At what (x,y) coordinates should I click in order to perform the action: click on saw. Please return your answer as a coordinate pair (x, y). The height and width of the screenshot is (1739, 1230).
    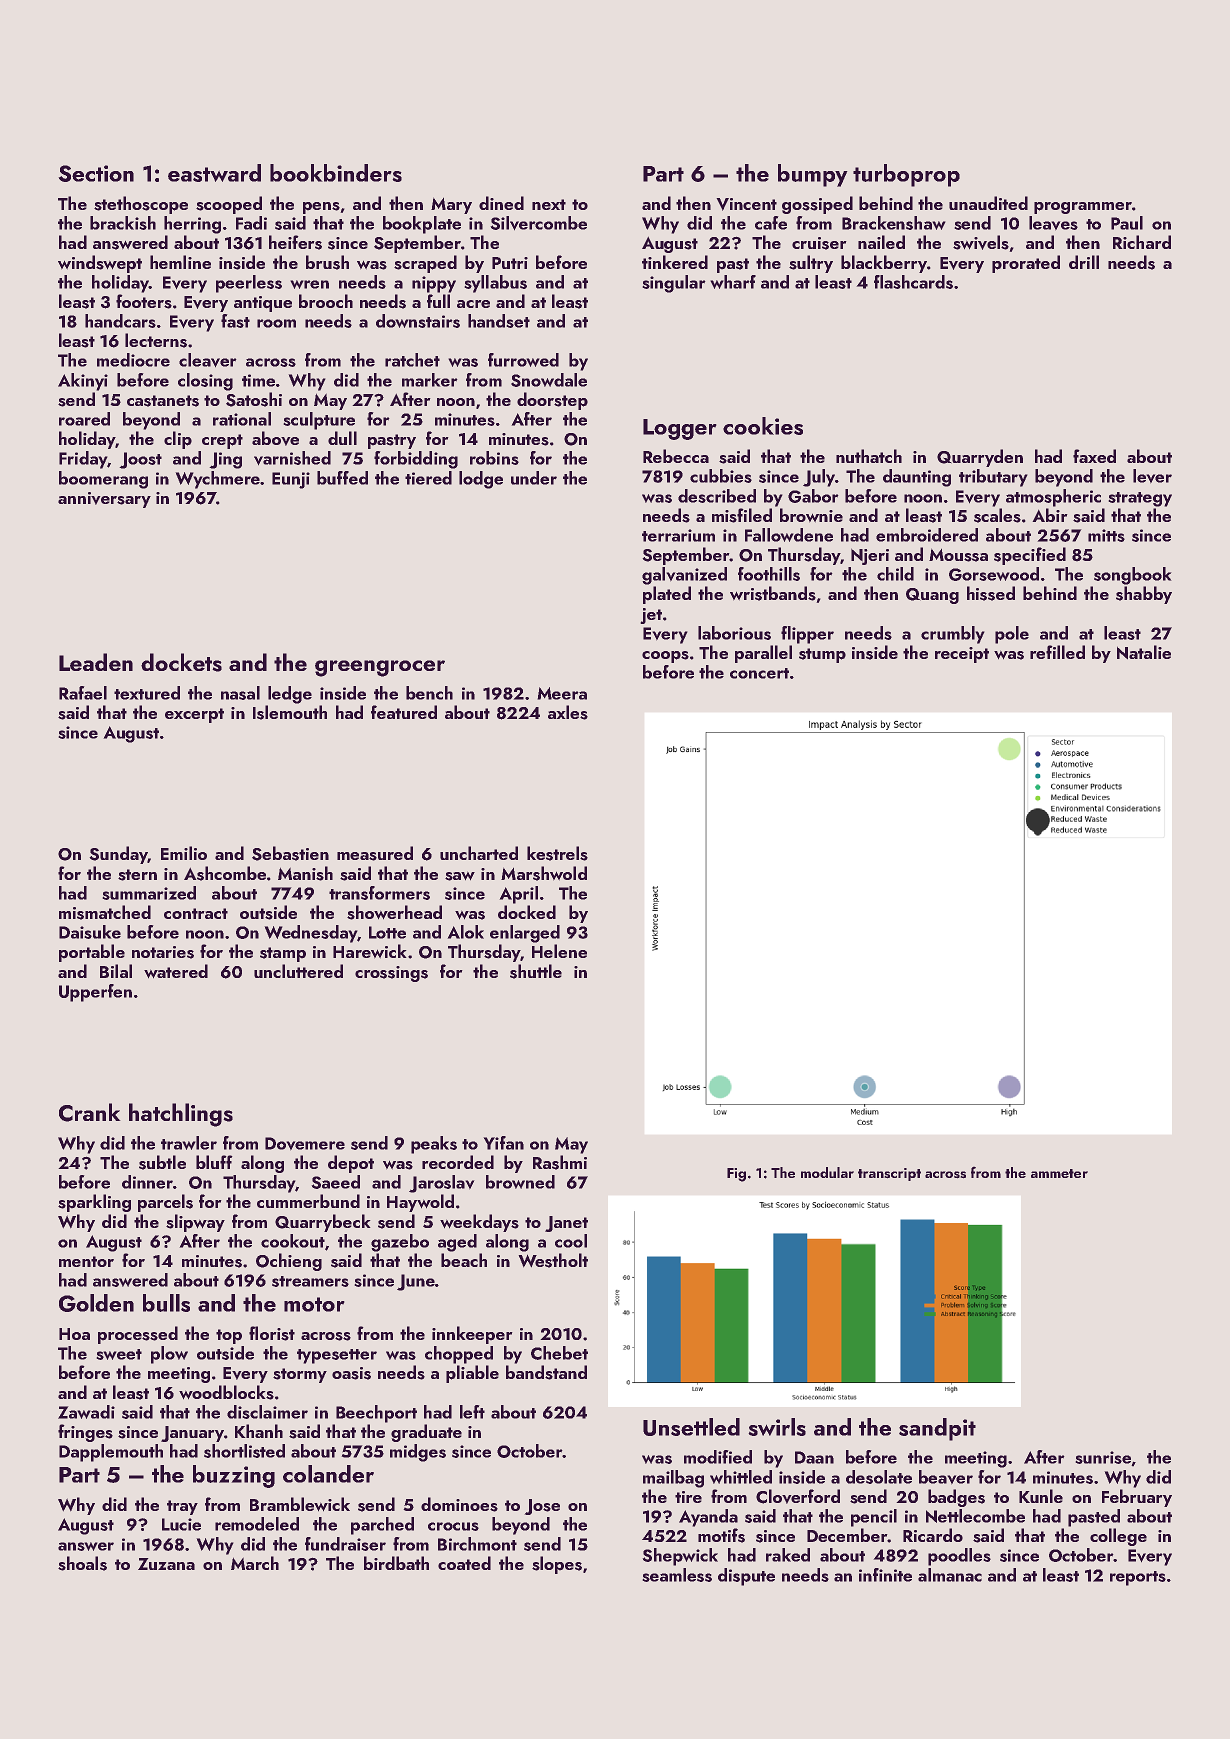
    Looking at the image, I should click on (460, 876).
